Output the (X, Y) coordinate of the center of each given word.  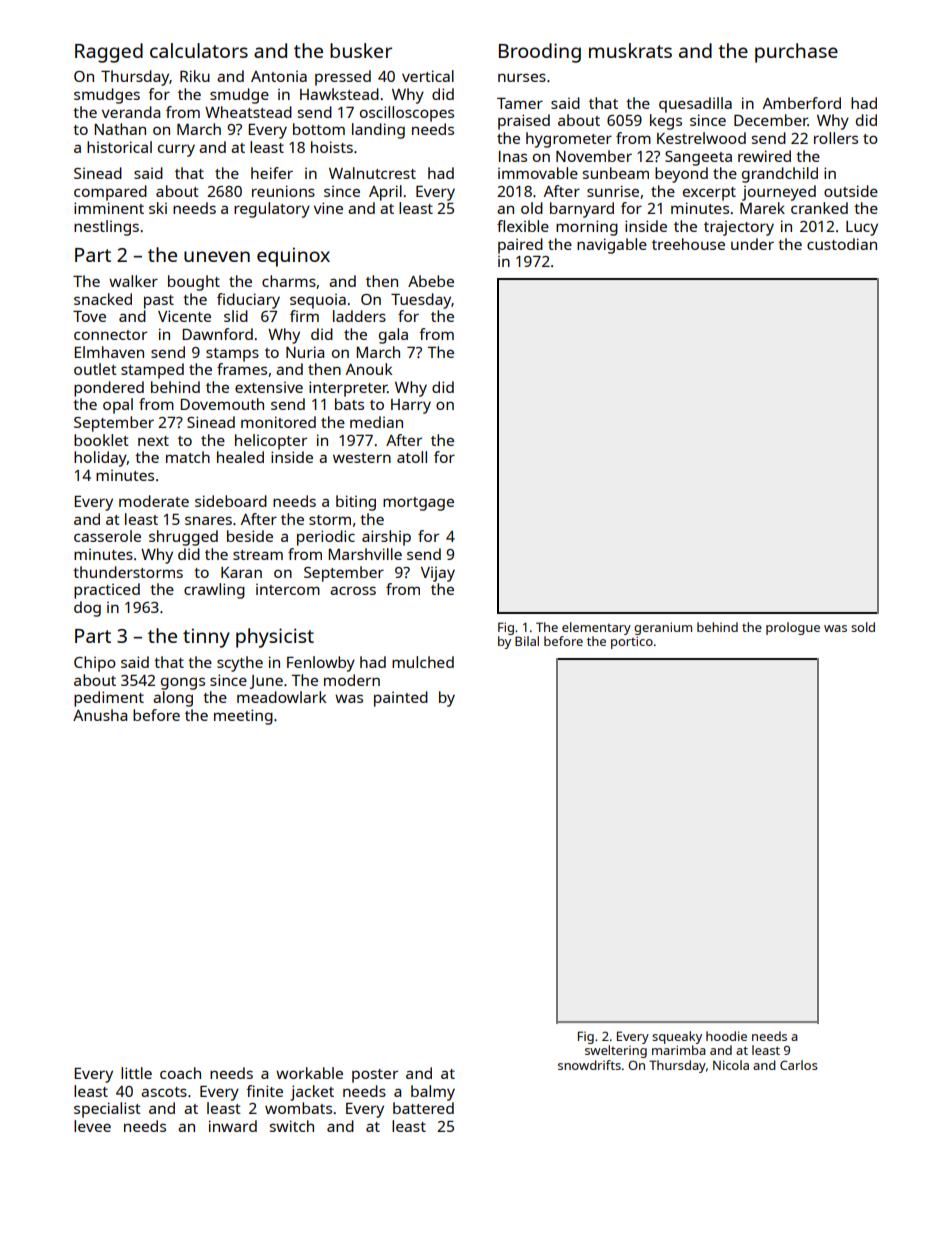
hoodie (726, 1036)
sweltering (616, 1051)
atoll (412, 457)
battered (423, 1108)
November (594, 156)
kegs (666, 122)
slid (236, 316)
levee (92, 1126)
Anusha (100, 715)
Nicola (731, 1065)
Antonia (279, 76)
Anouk (369, 369)
